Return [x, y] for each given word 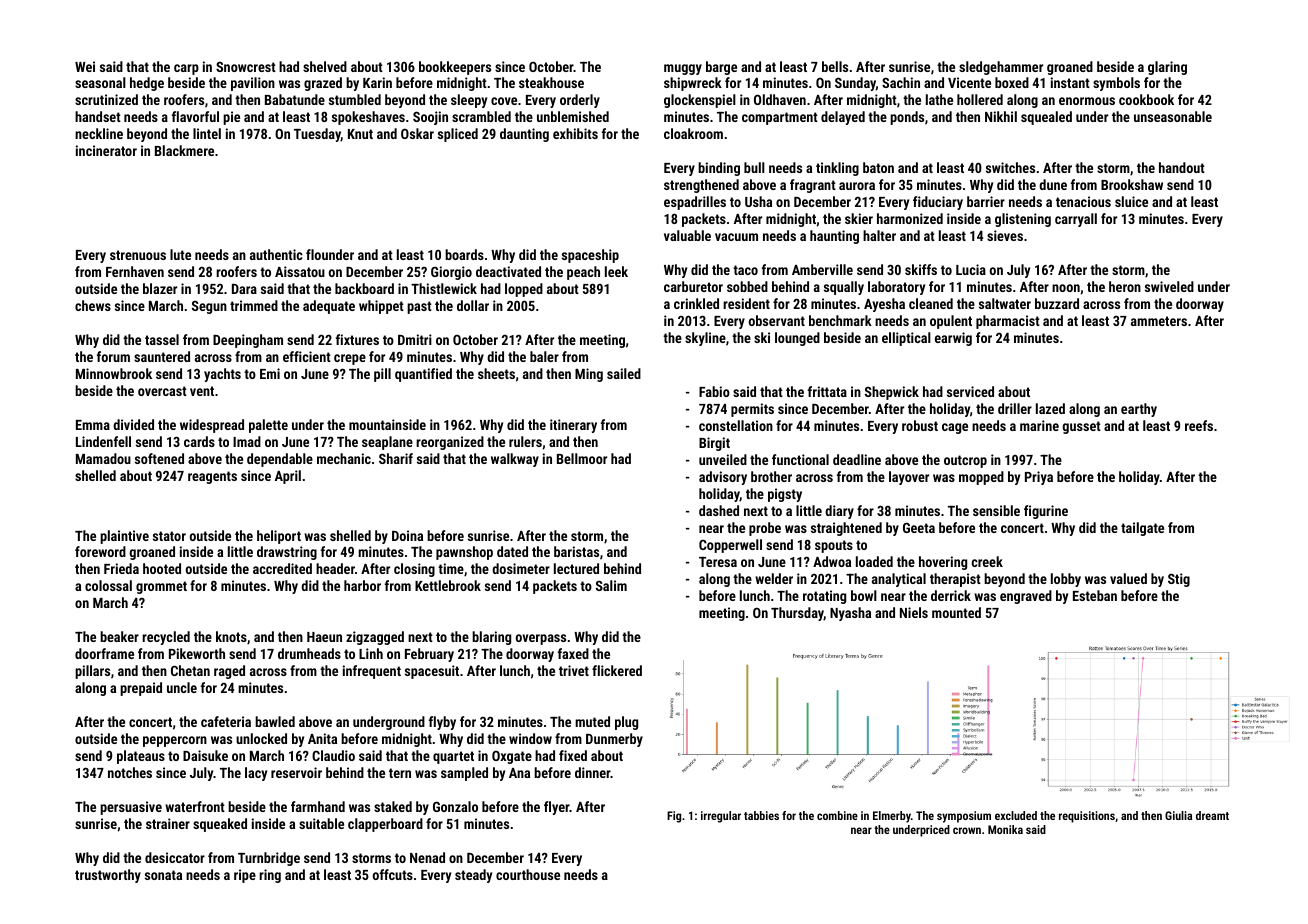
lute [180, 254]
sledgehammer [1001, 68]
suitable [321, 823]
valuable [687, 235]
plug [626, 723]
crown [967, 830]
